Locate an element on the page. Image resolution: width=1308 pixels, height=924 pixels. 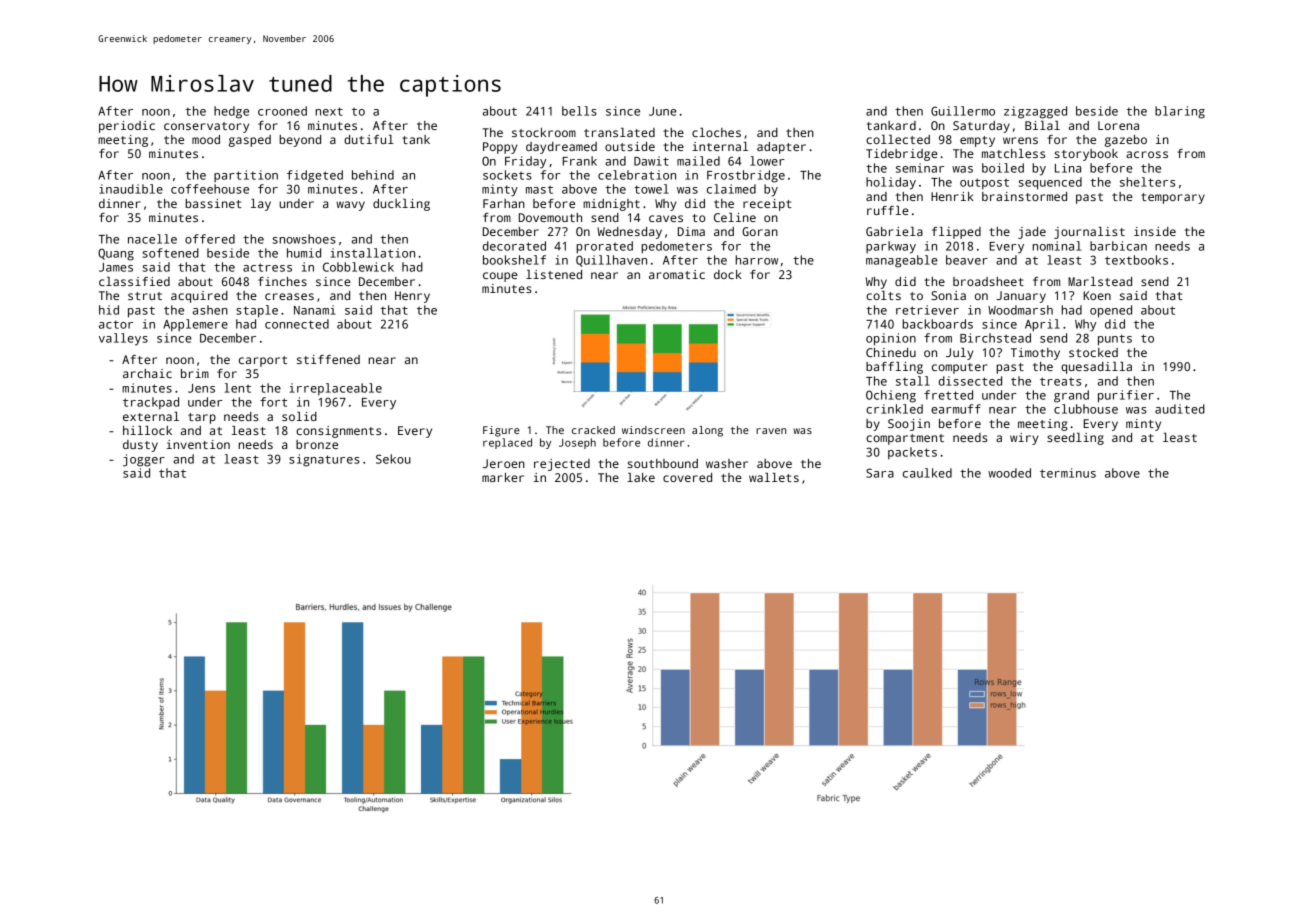
Ochieng is located at coordinates (891, 396).
